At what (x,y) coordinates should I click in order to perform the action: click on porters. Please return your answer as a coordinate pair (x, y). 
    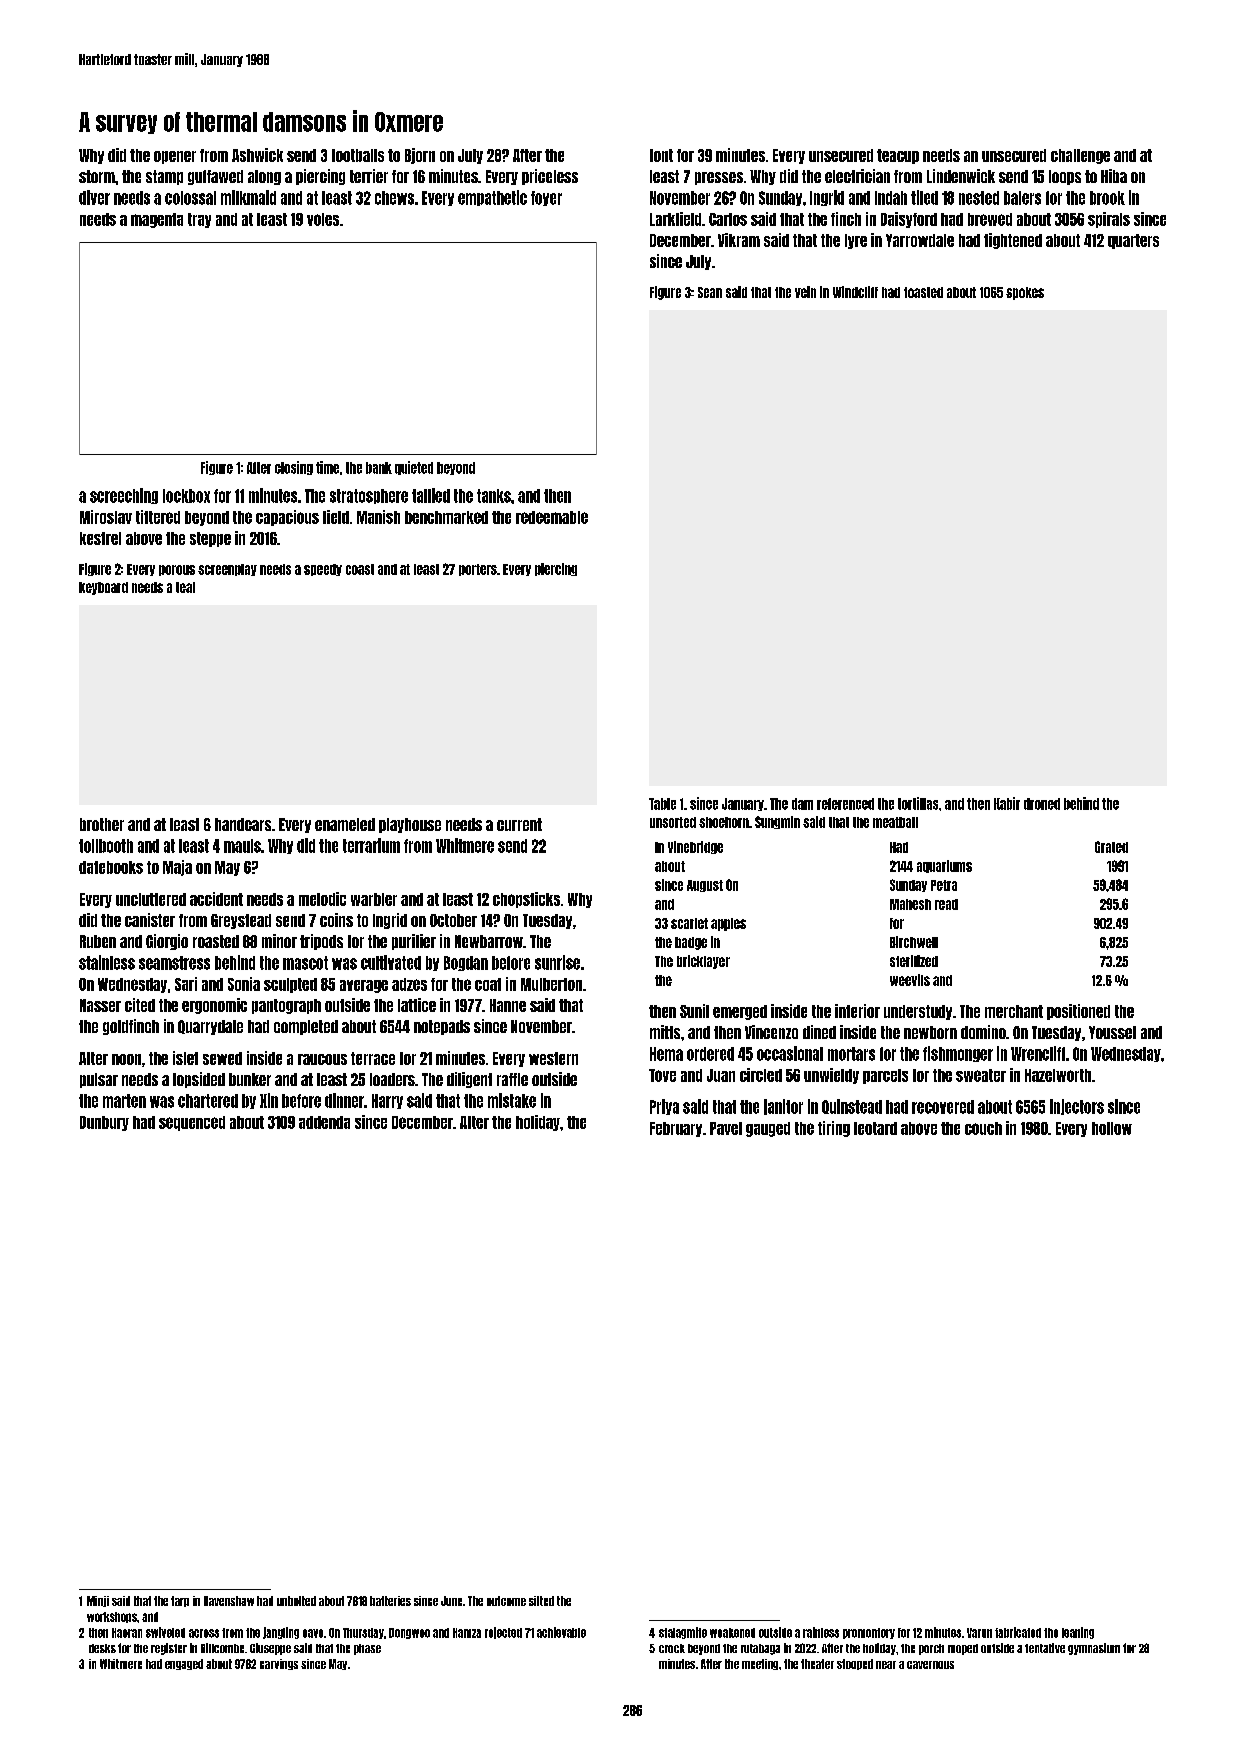
    Looking at the image, I should click on (478, 570).
